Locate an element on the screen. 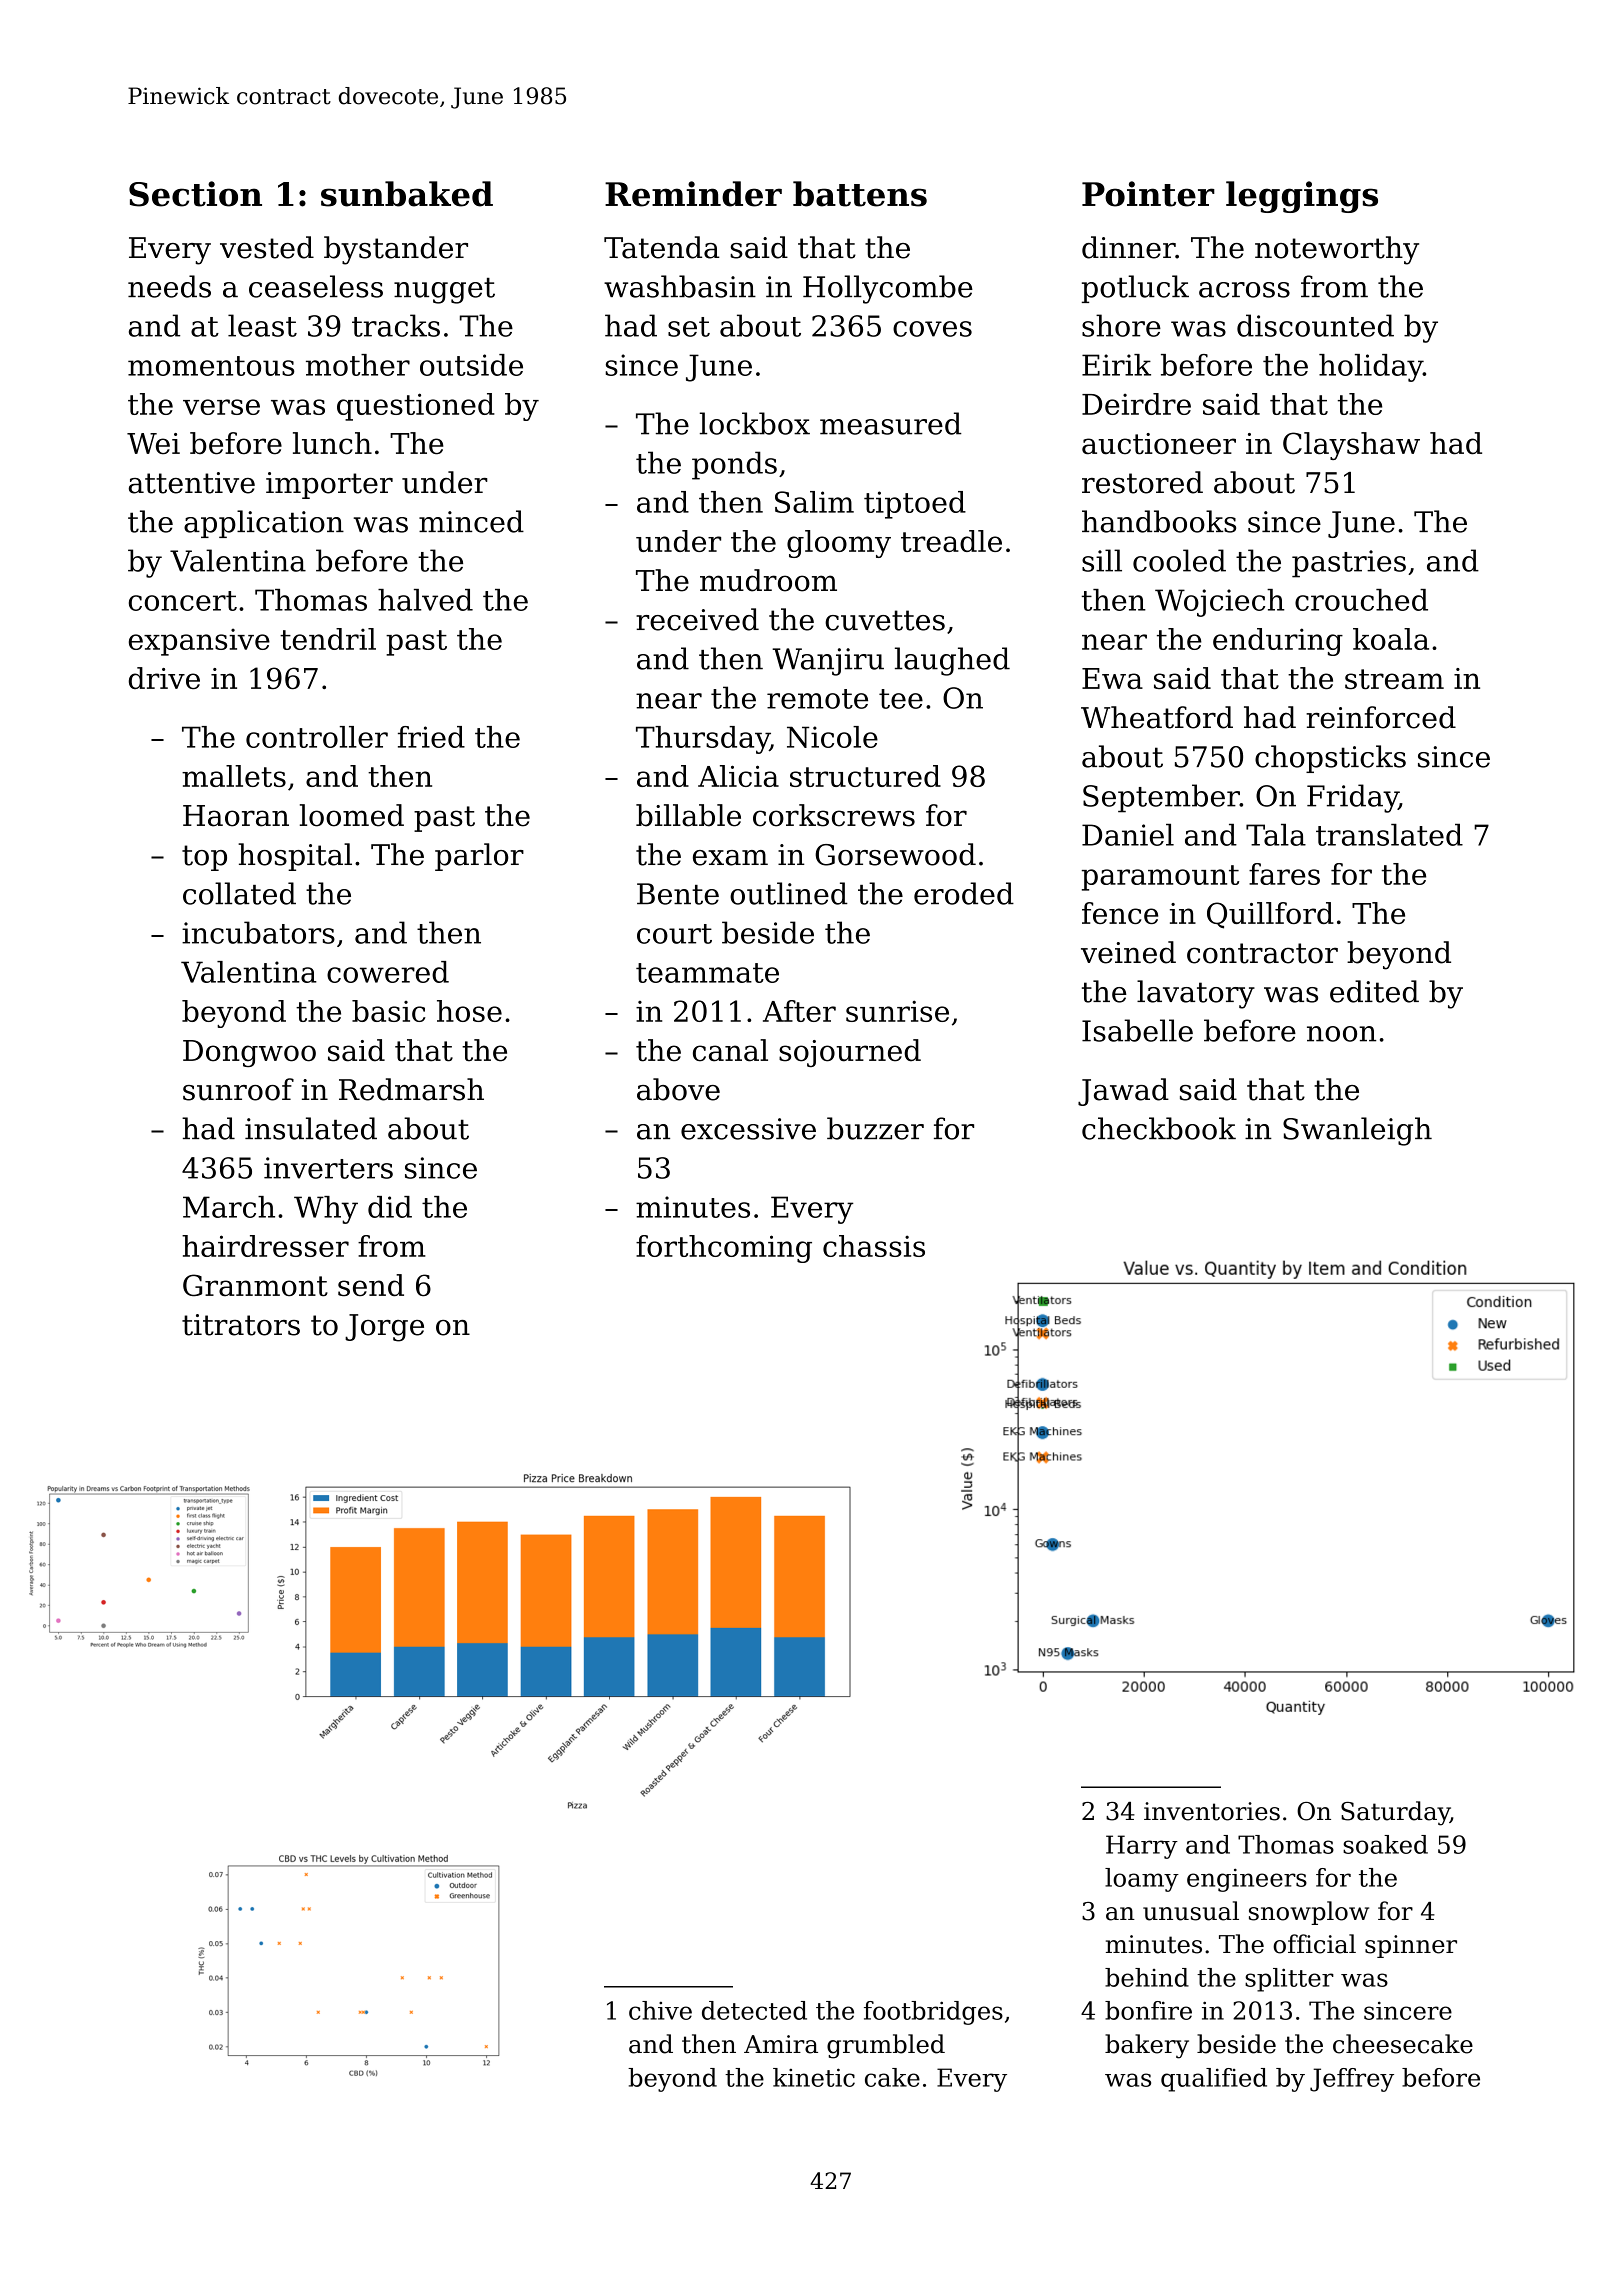 The image size is (1620, 2292). detected is located at coordinates (754, 2010).
